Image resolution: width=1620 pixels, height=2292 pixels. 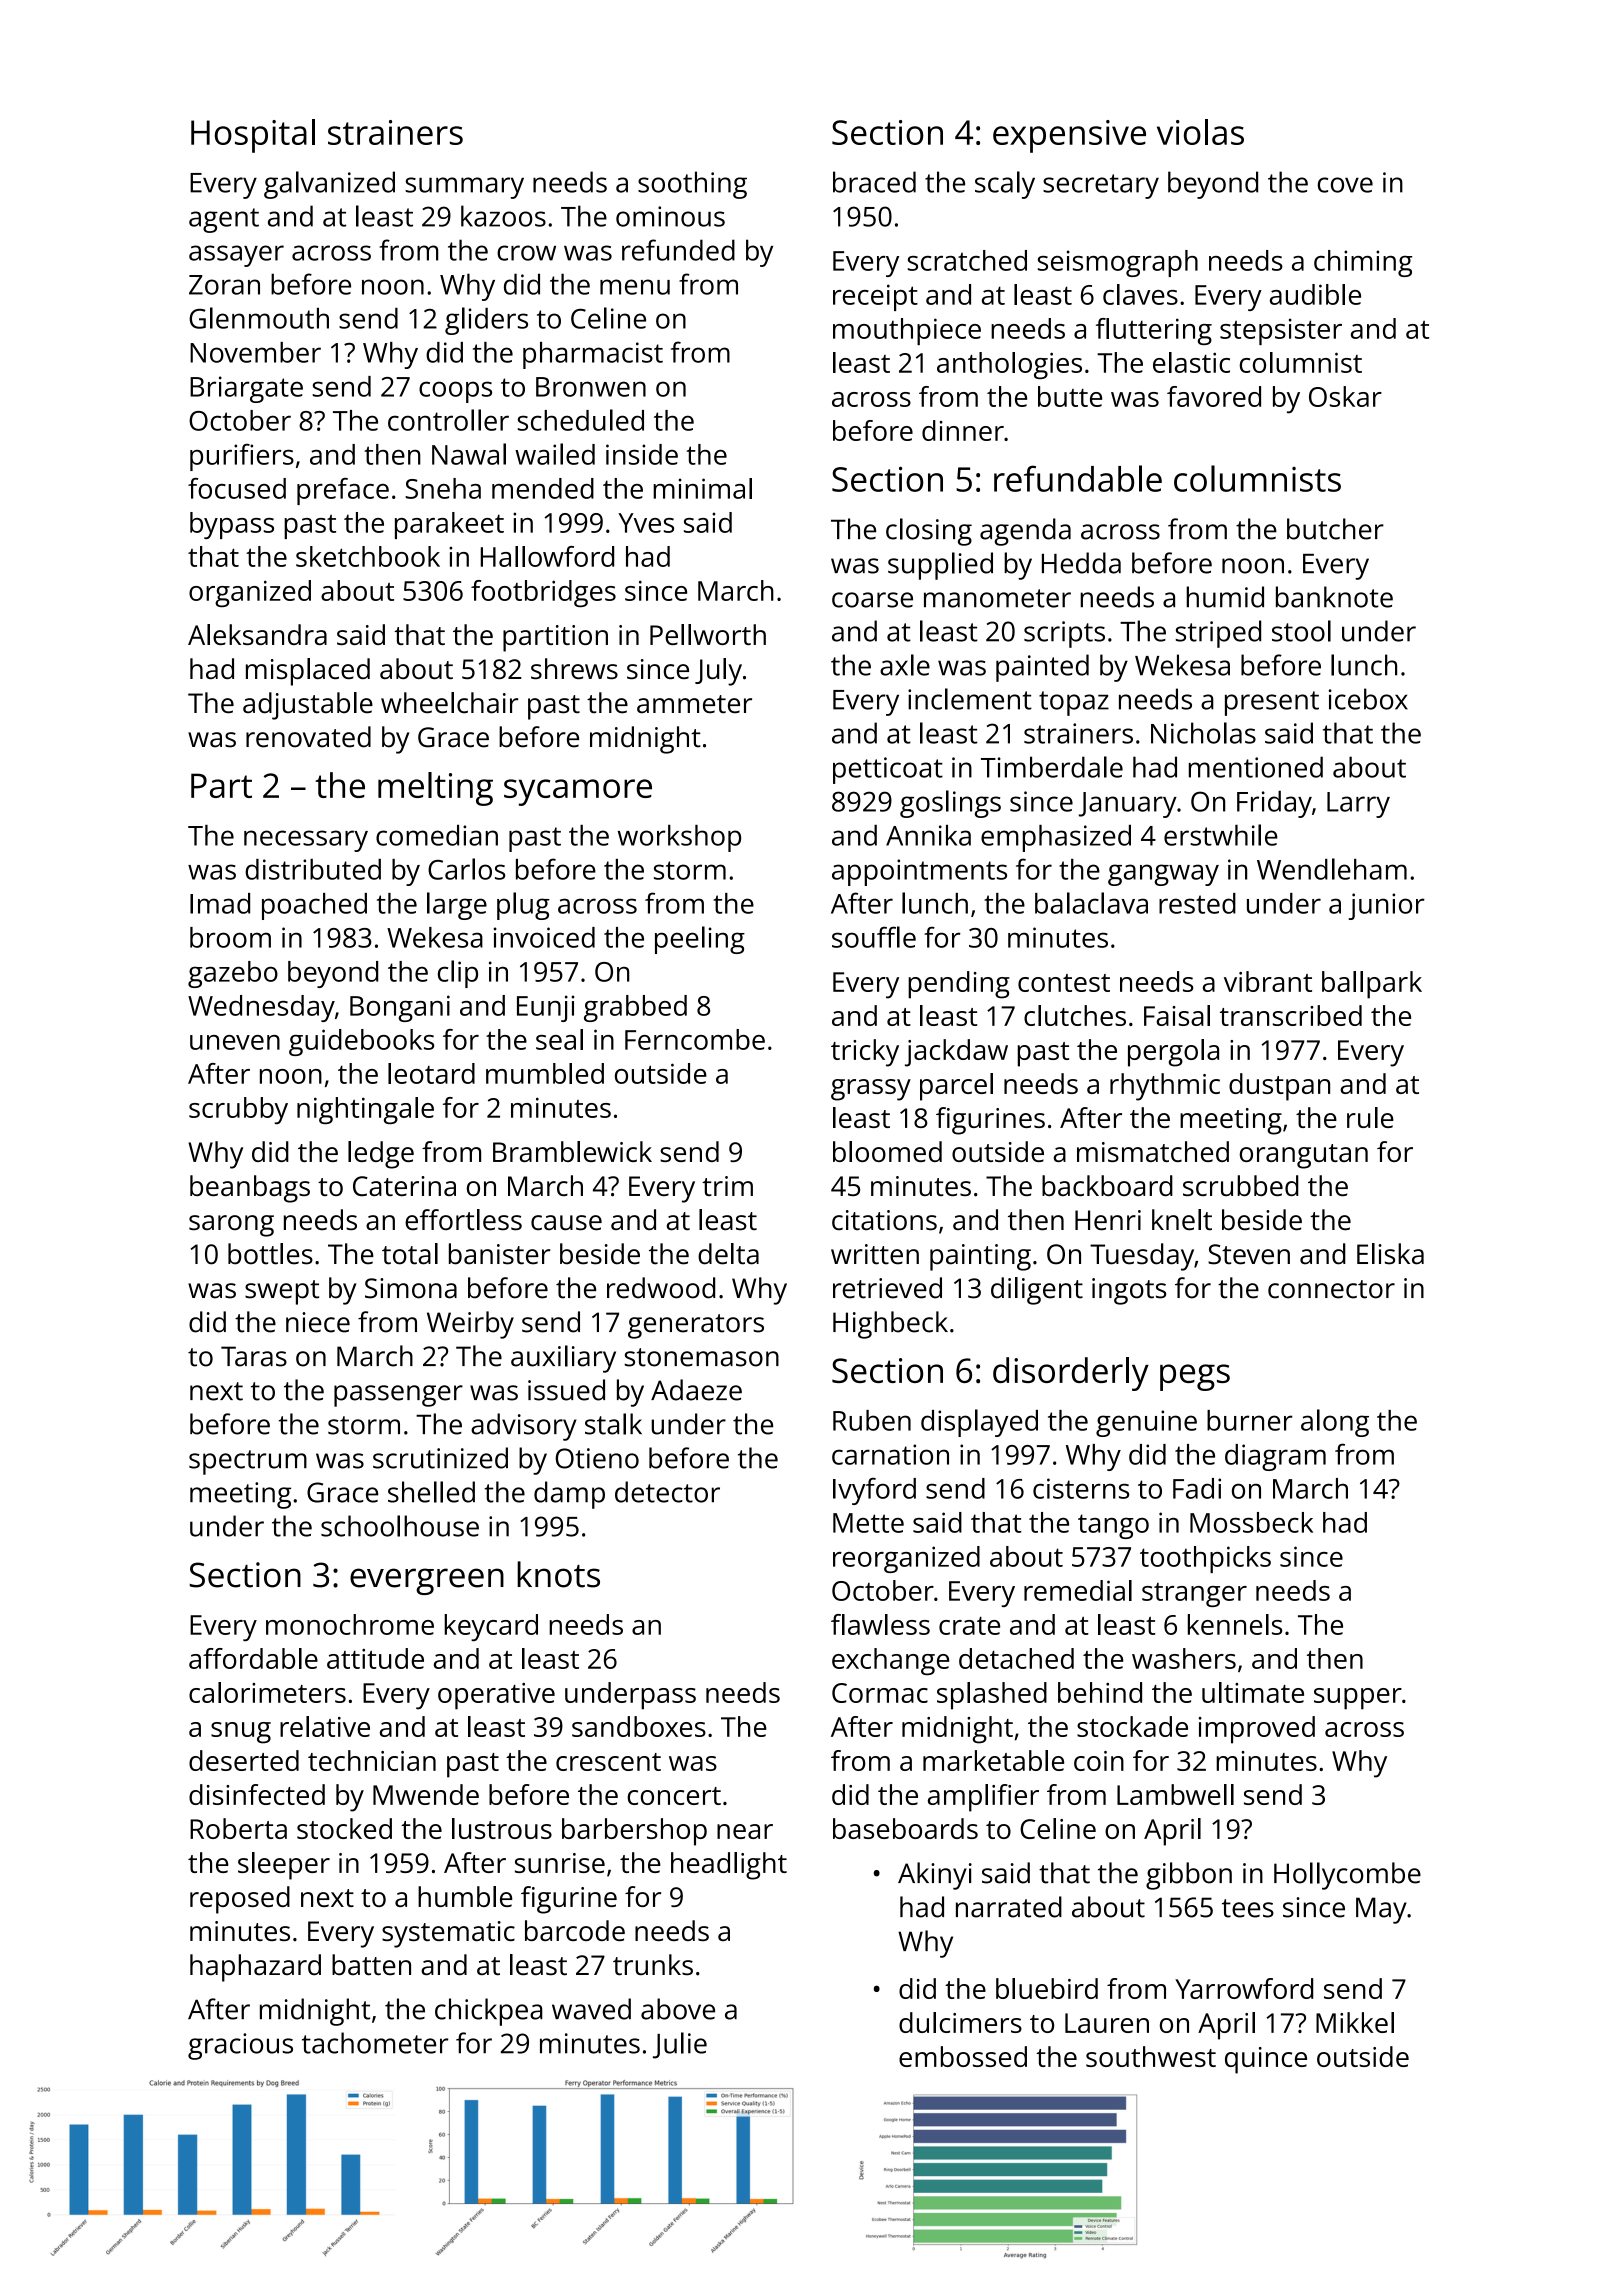 What do you see at coordinates (253, 136) in the page?
I see `Hospital` at bounding box center [253, 136].
